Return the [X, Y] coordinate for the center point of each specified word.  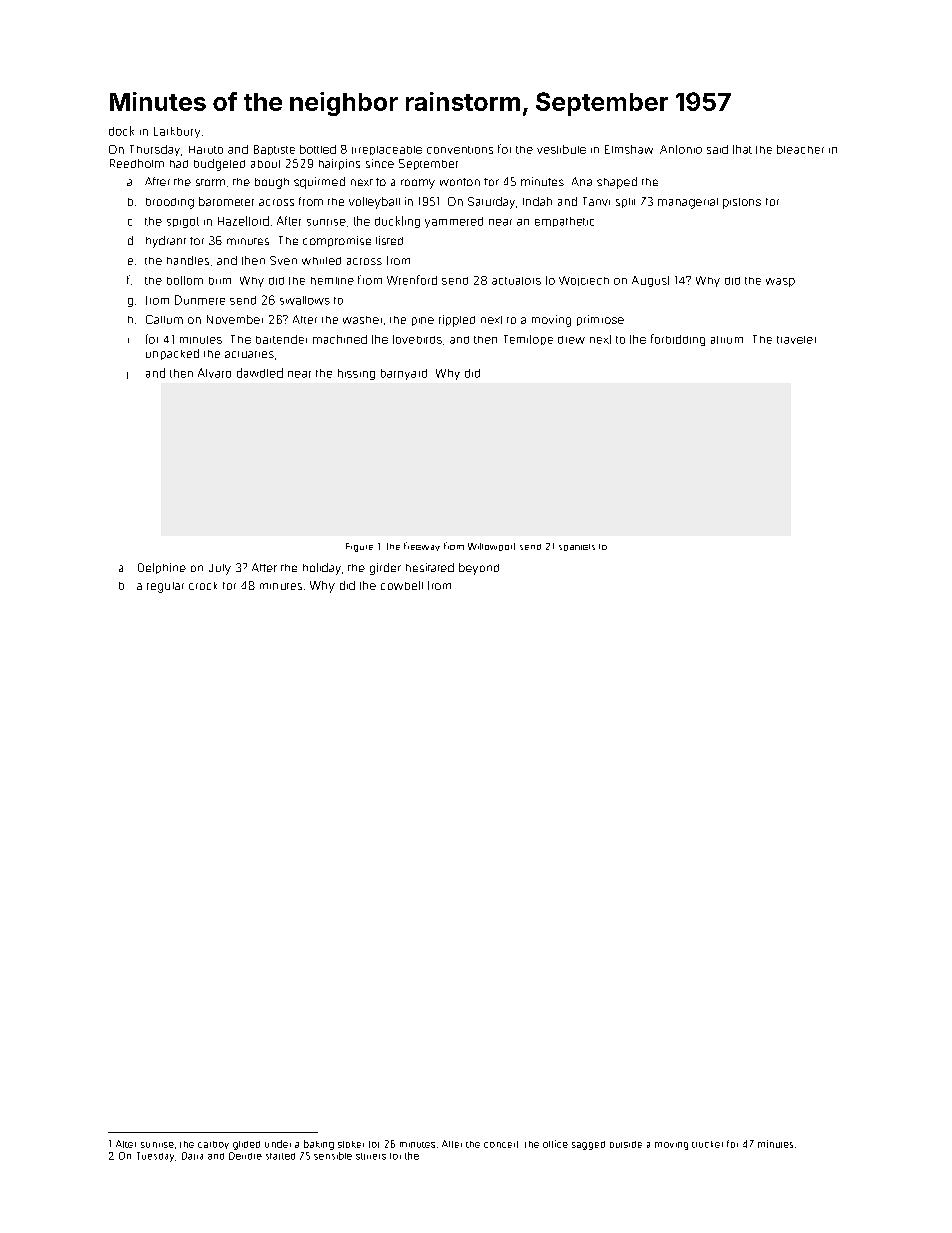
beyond [479, 569]
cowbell [402, 585]
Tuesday [155, 1157]
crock [203, 586]
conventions [460, 150]
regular [165, 587]
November [235, 319]
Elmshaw [629, 149]
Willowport [491, 547]
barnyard [404, 374]
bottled [318, 149]
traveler [796, 340]
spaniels [577, 547]
